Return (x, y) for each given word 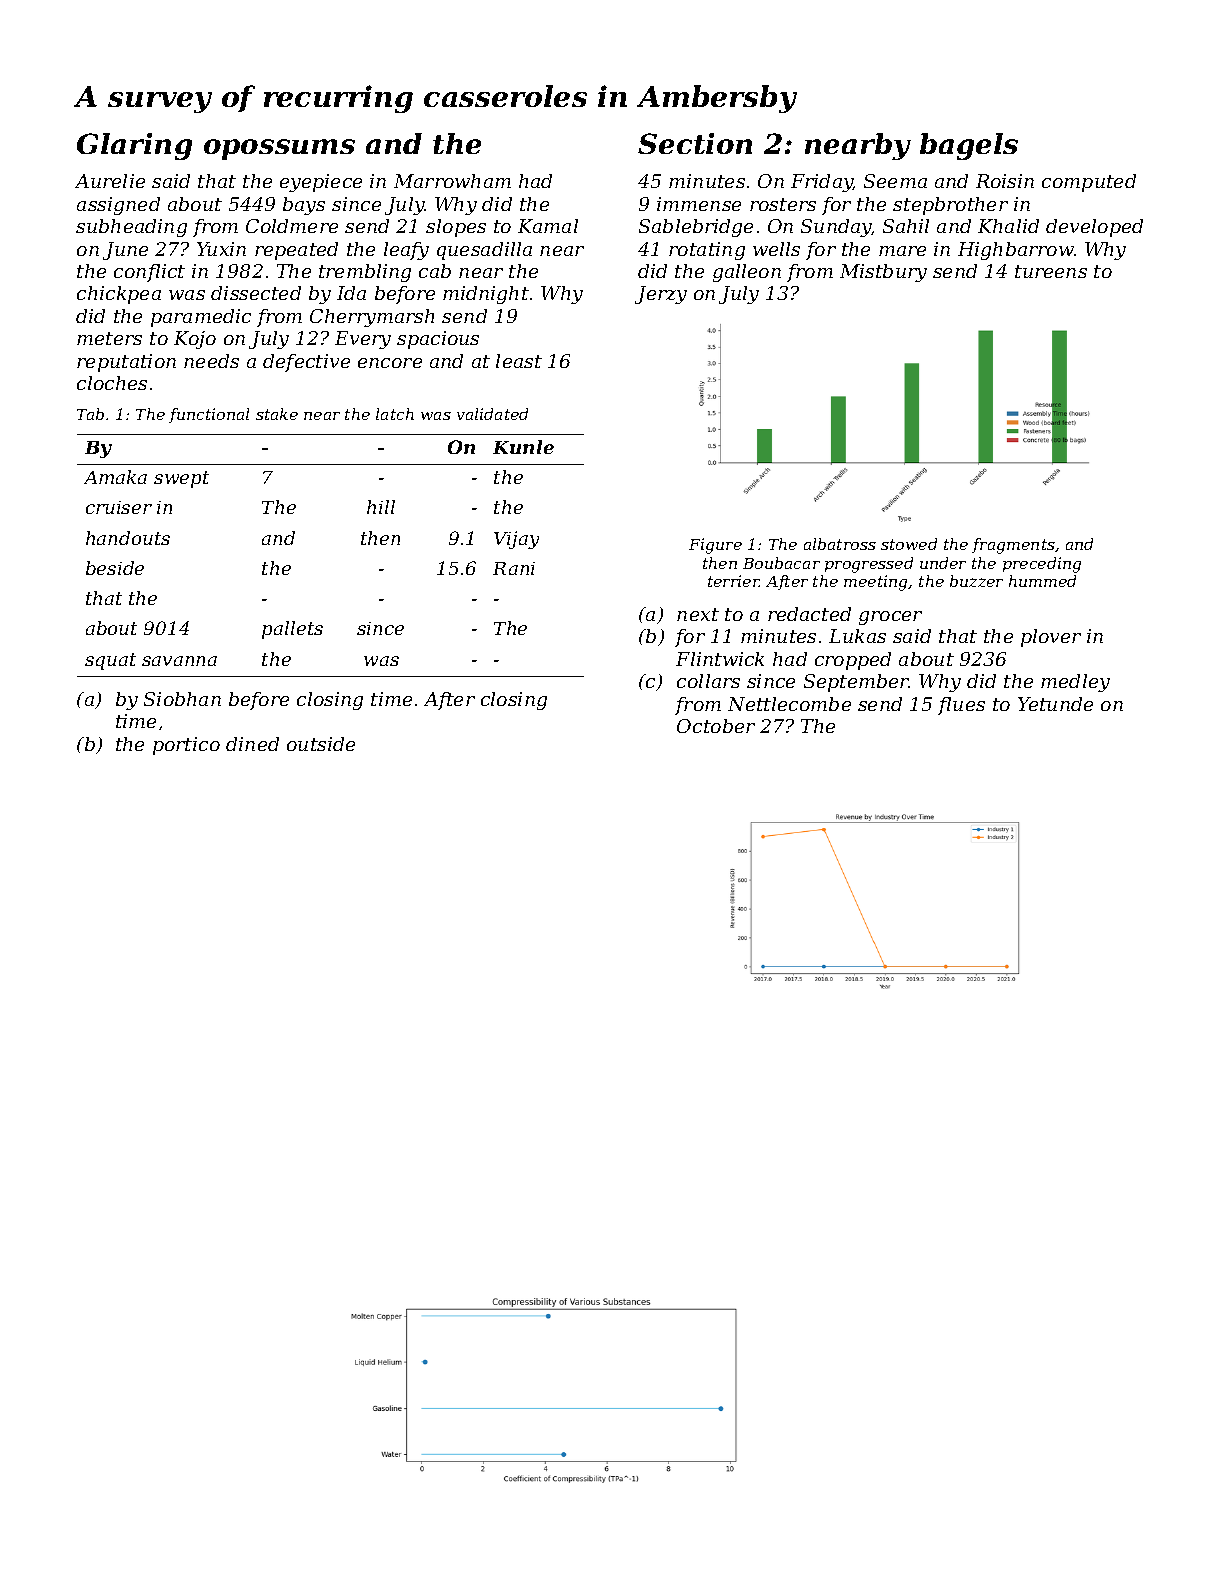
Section (695, 143)
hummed (1042, 581)
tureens (1051, 271)
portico (186, 746)
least (519, 361)
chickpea (119, 295)
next (698, 614)
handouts (128, 538)
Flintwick (720, 659)
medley (1075, 683)
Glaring (134, 146)
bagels (969, 146)
